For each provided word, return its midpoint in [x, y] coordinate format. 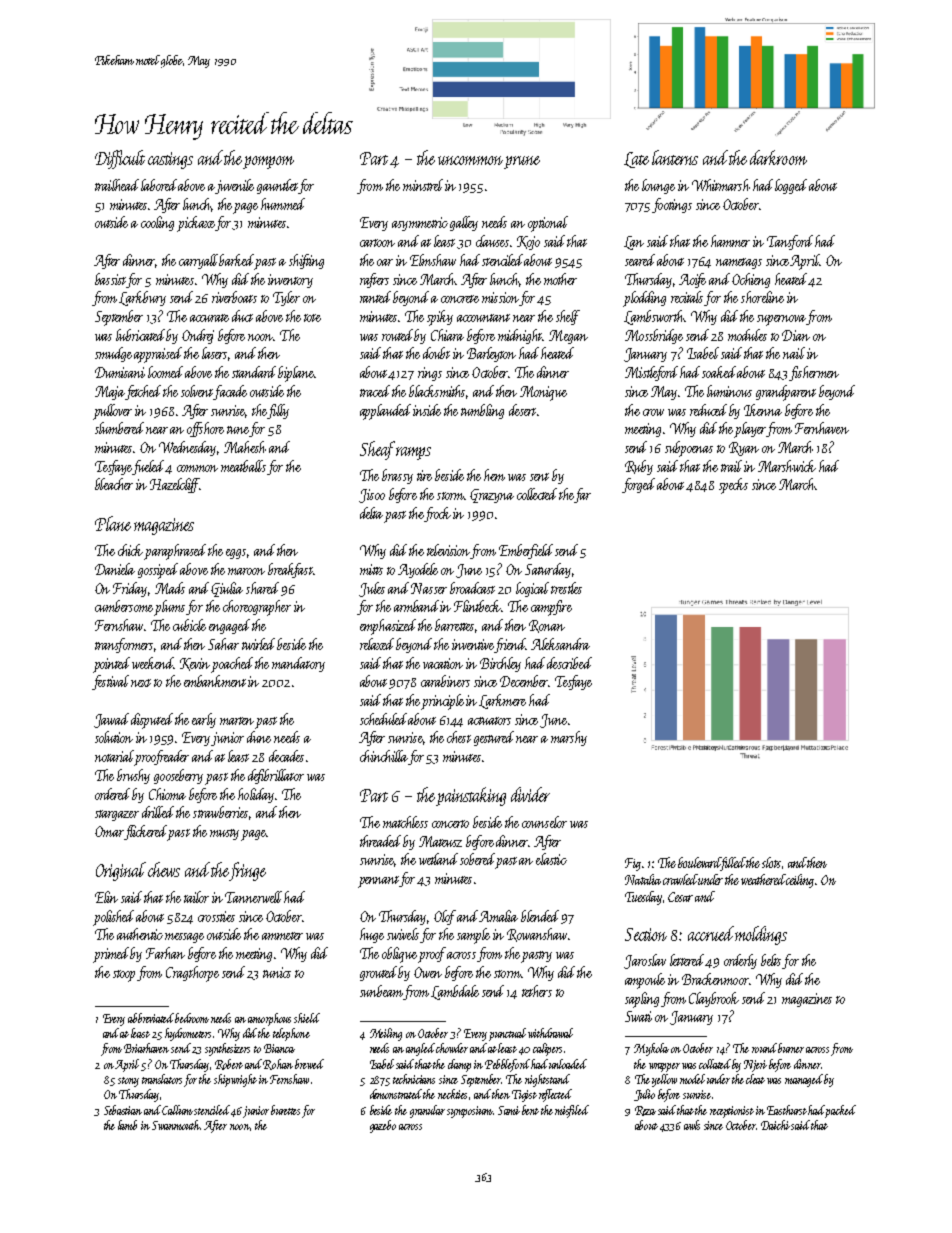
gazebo [383, 1126]
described [569, 663]
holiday [256, 795]
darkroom [778, 157]
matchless [405, 822]
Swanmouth [176, 1125]
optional [548, 224]
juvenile [235, 186]
